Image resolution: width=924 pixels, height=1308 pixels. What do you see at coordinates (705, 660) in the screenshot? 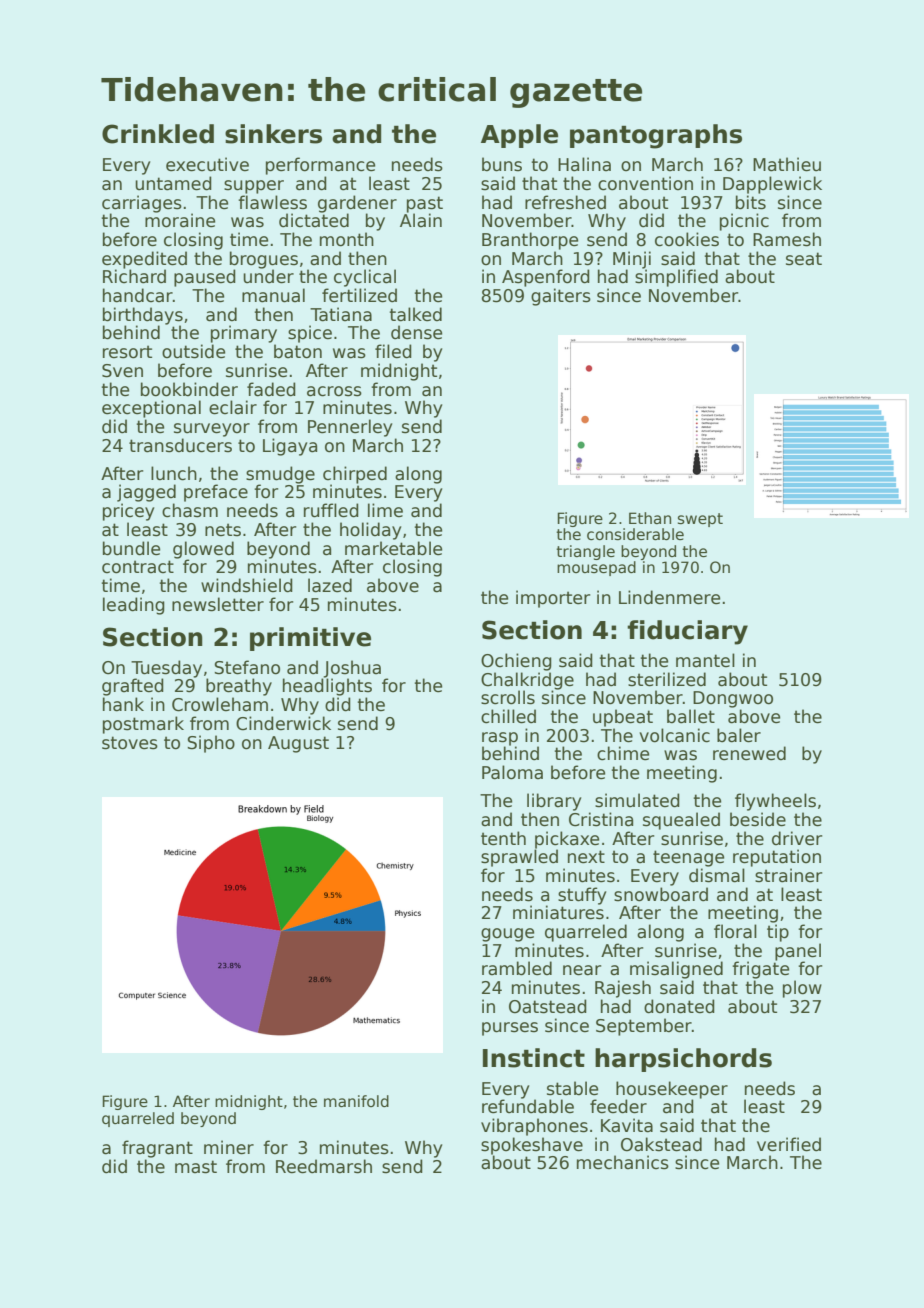
I see `mantel` at bounding box center [705, 660].
